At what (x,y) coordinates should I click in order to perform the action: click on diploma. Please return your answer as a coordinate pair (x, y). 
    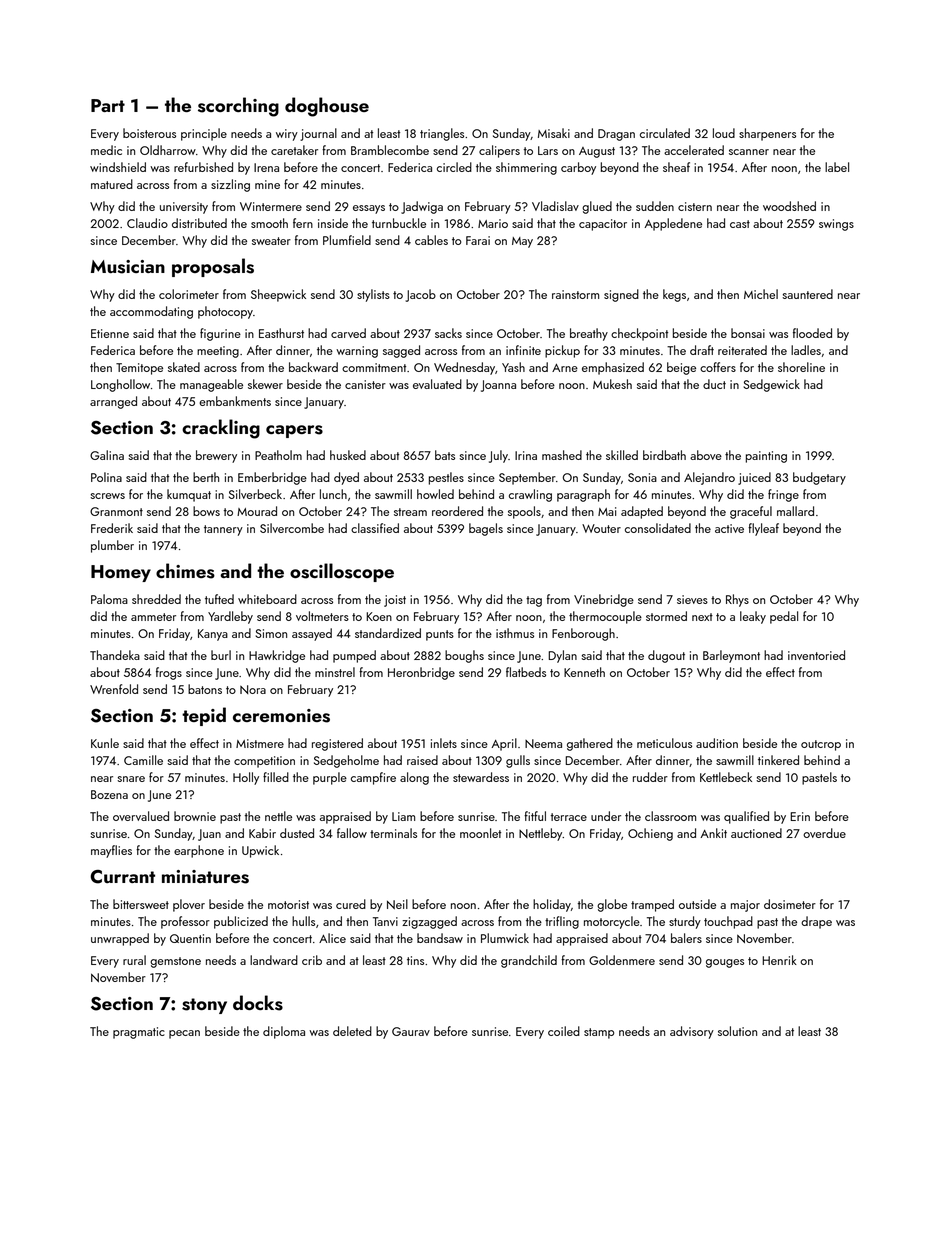
    Looking at the image, I should click on (284, 1032).
